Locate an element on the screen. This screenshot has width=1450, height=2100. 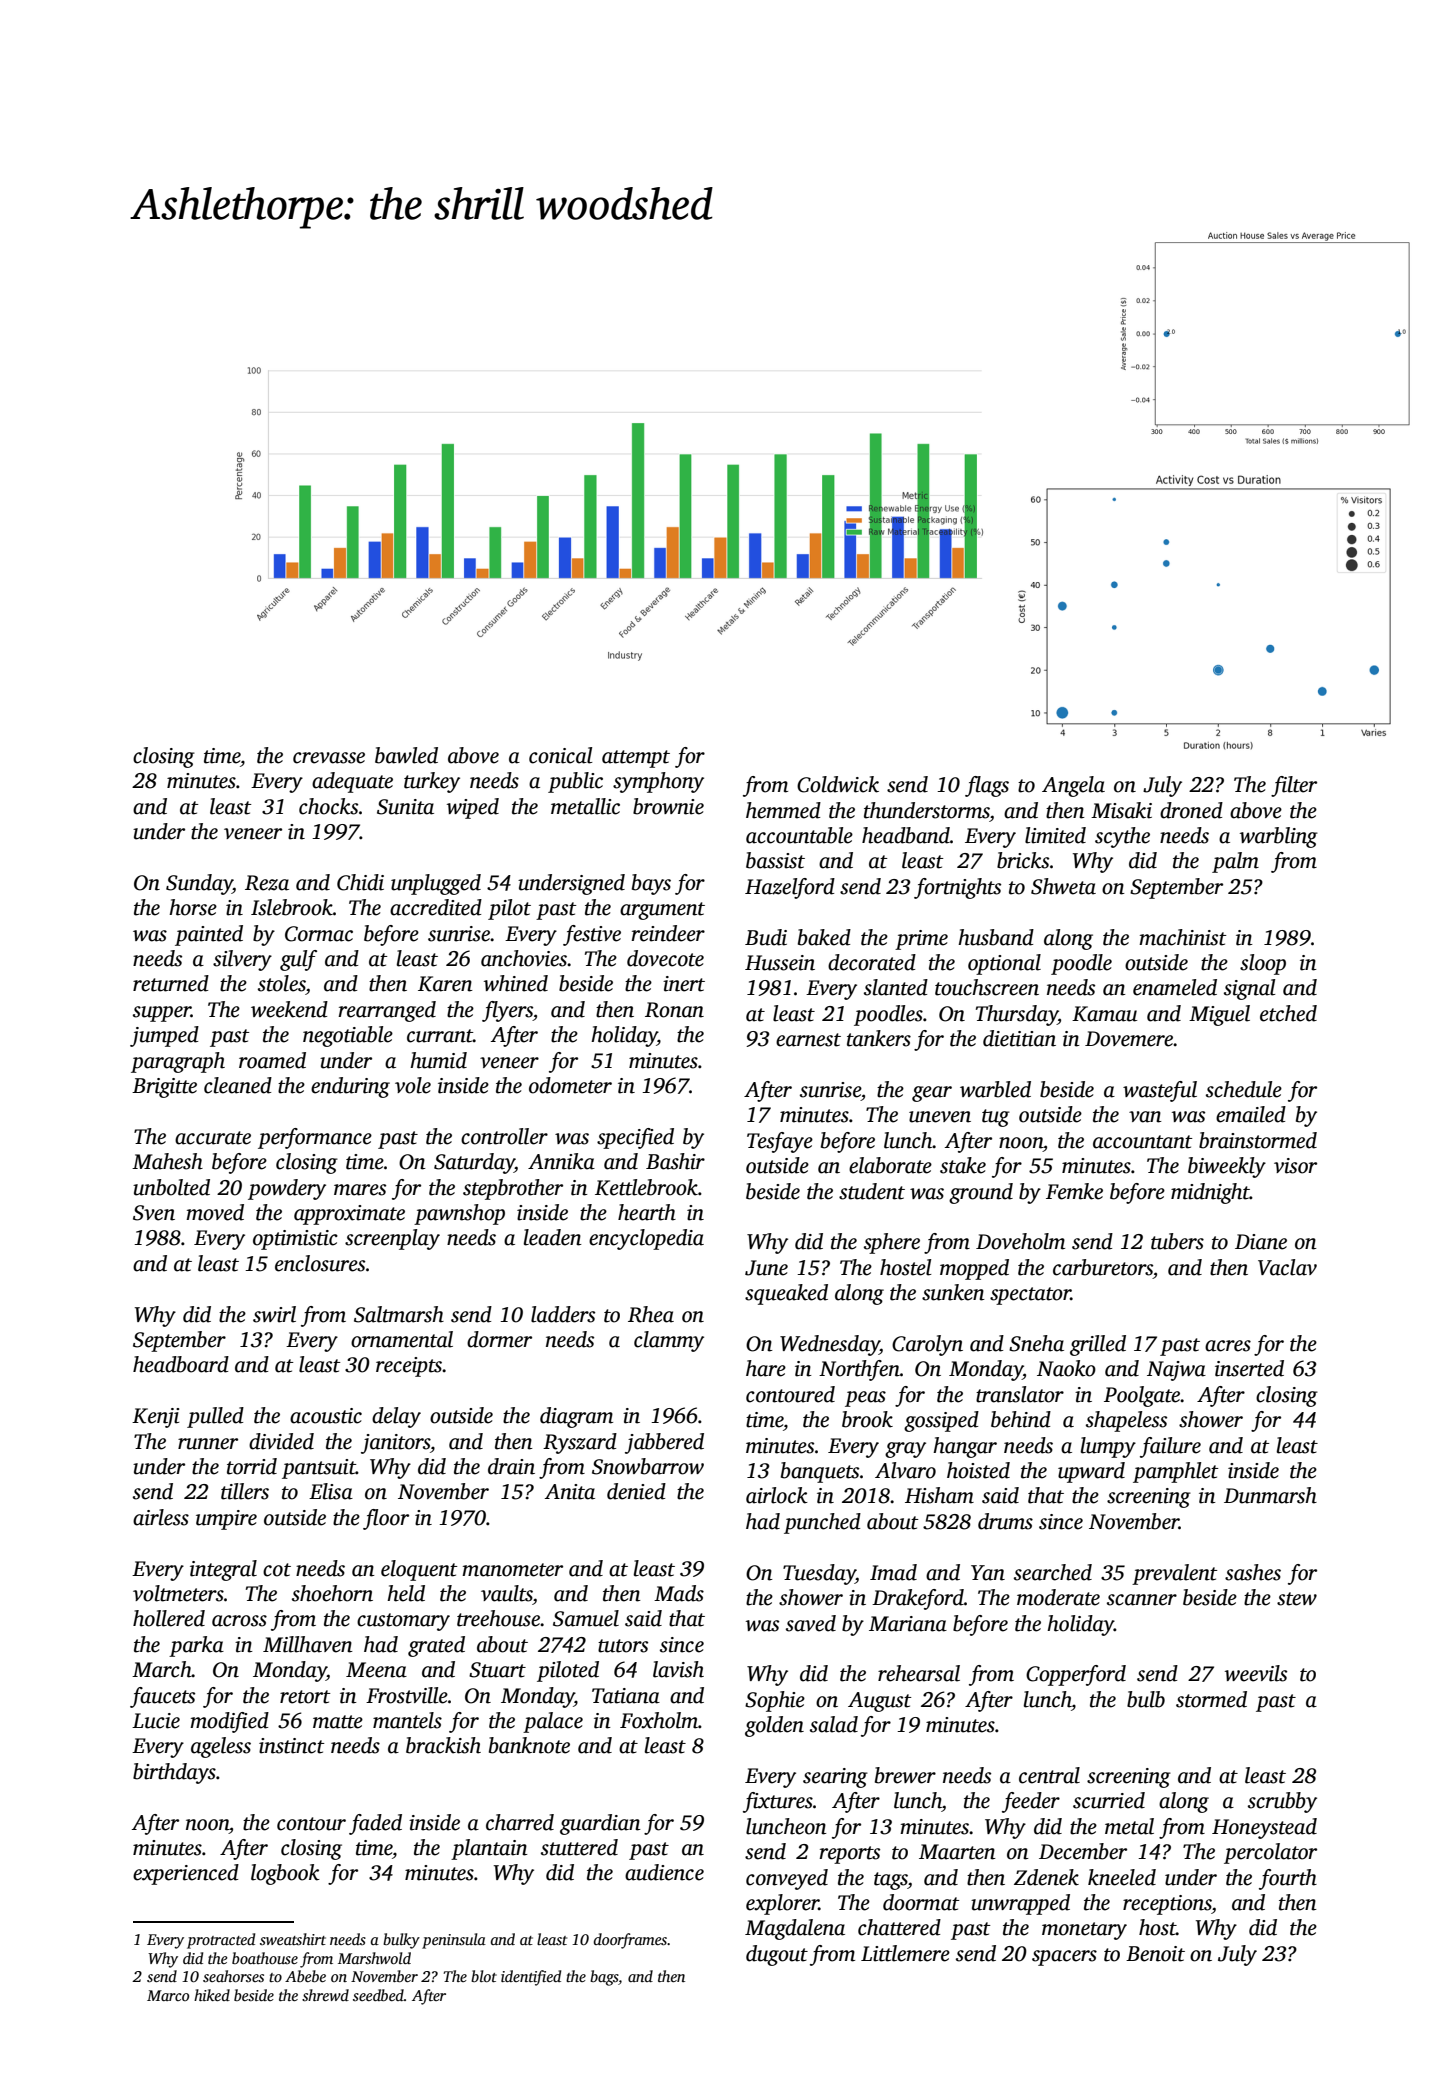
Poolgate is located at coordinates (1142, 1396).
